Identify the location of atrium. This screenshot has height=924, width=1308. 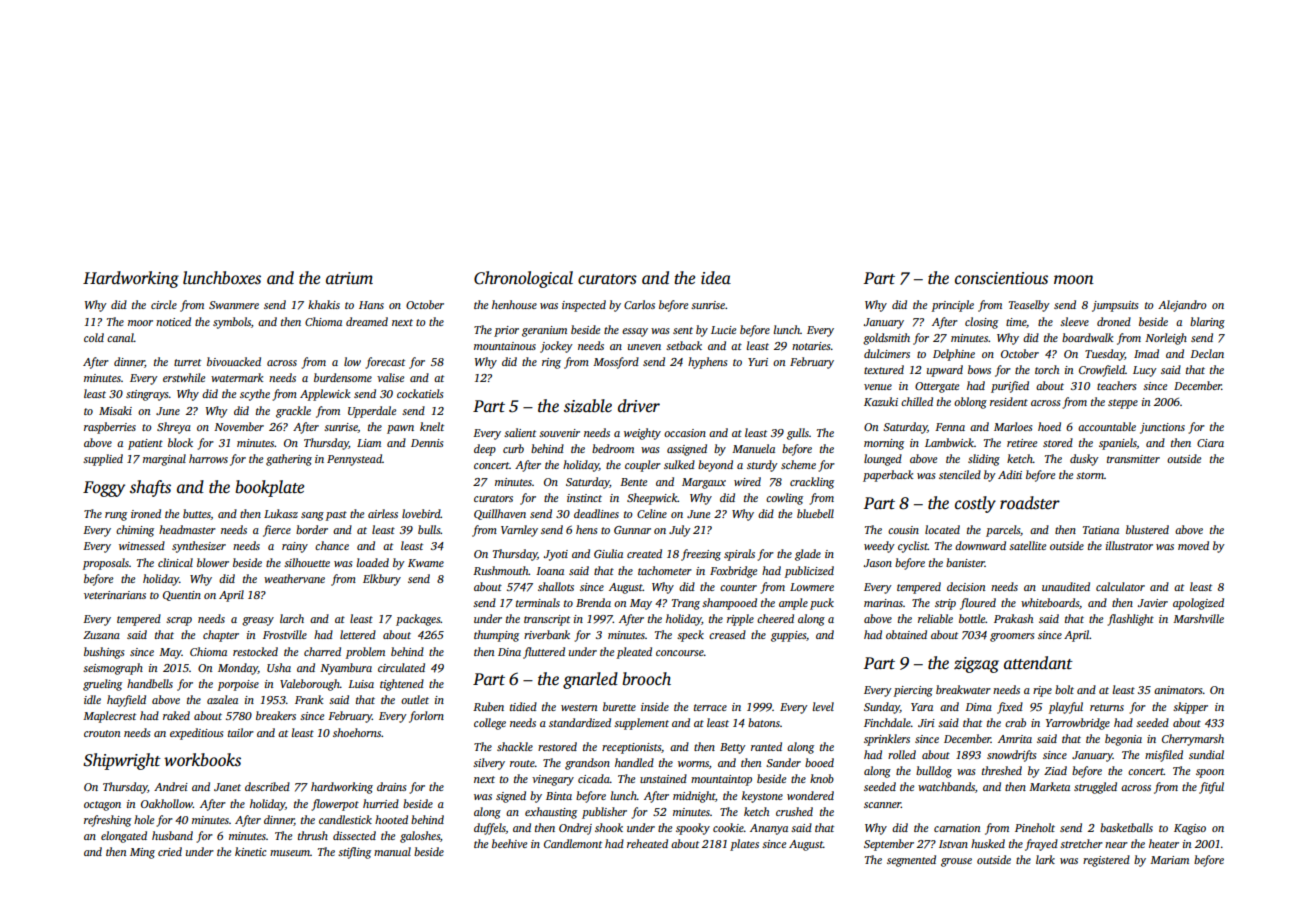
(349, 278).
